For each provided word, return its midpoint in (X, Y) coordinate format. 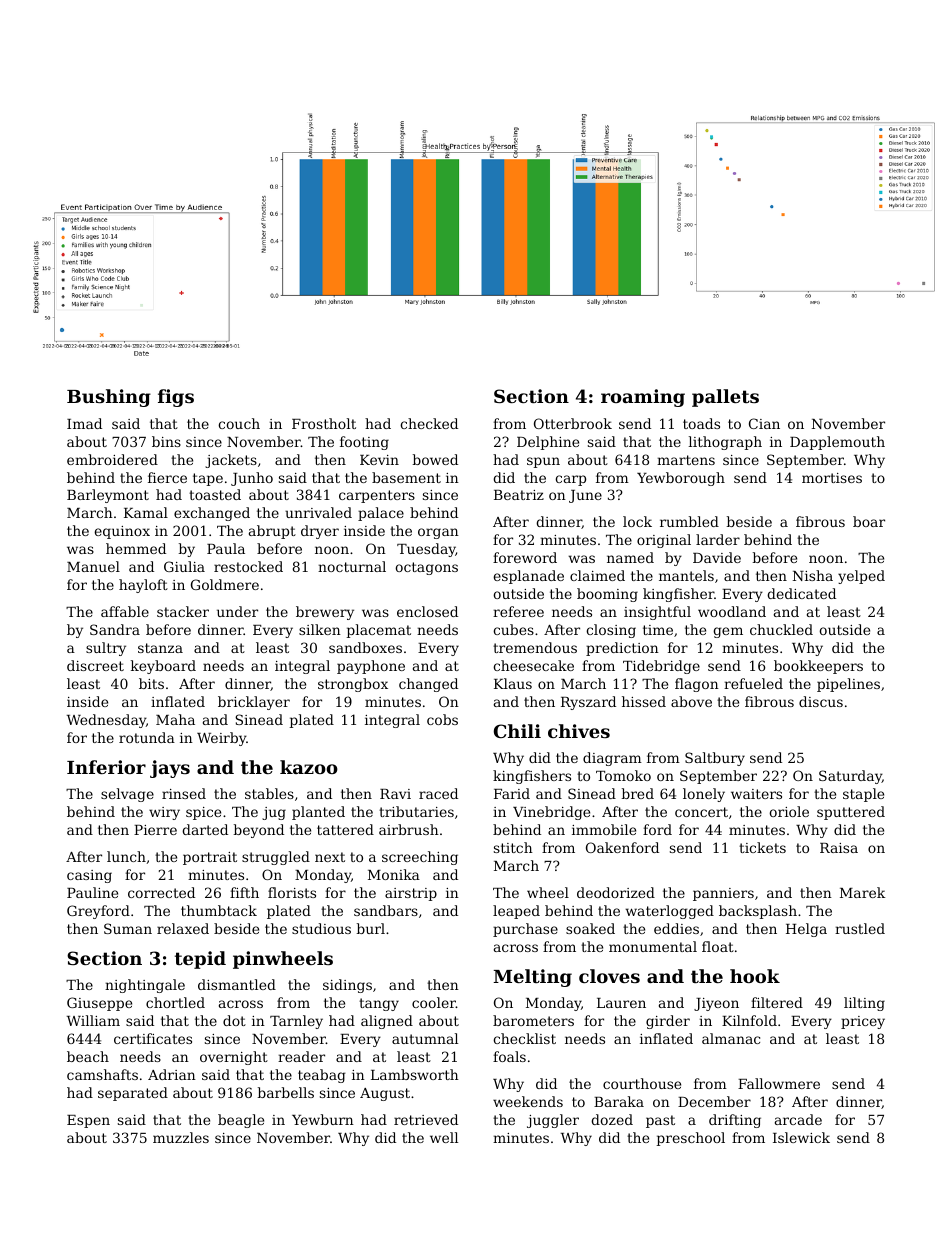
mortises (832, 478)
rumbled (689, 521)
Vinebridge (551, 813)
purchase (525, 930)
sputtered (851, 813)
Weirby (221, 739)
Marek (862, 892)
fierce (167, 477)
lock (637, 521)
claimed (597, 575)
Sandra (115, 629)
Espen (88, 1121)
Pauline (92, 892)
